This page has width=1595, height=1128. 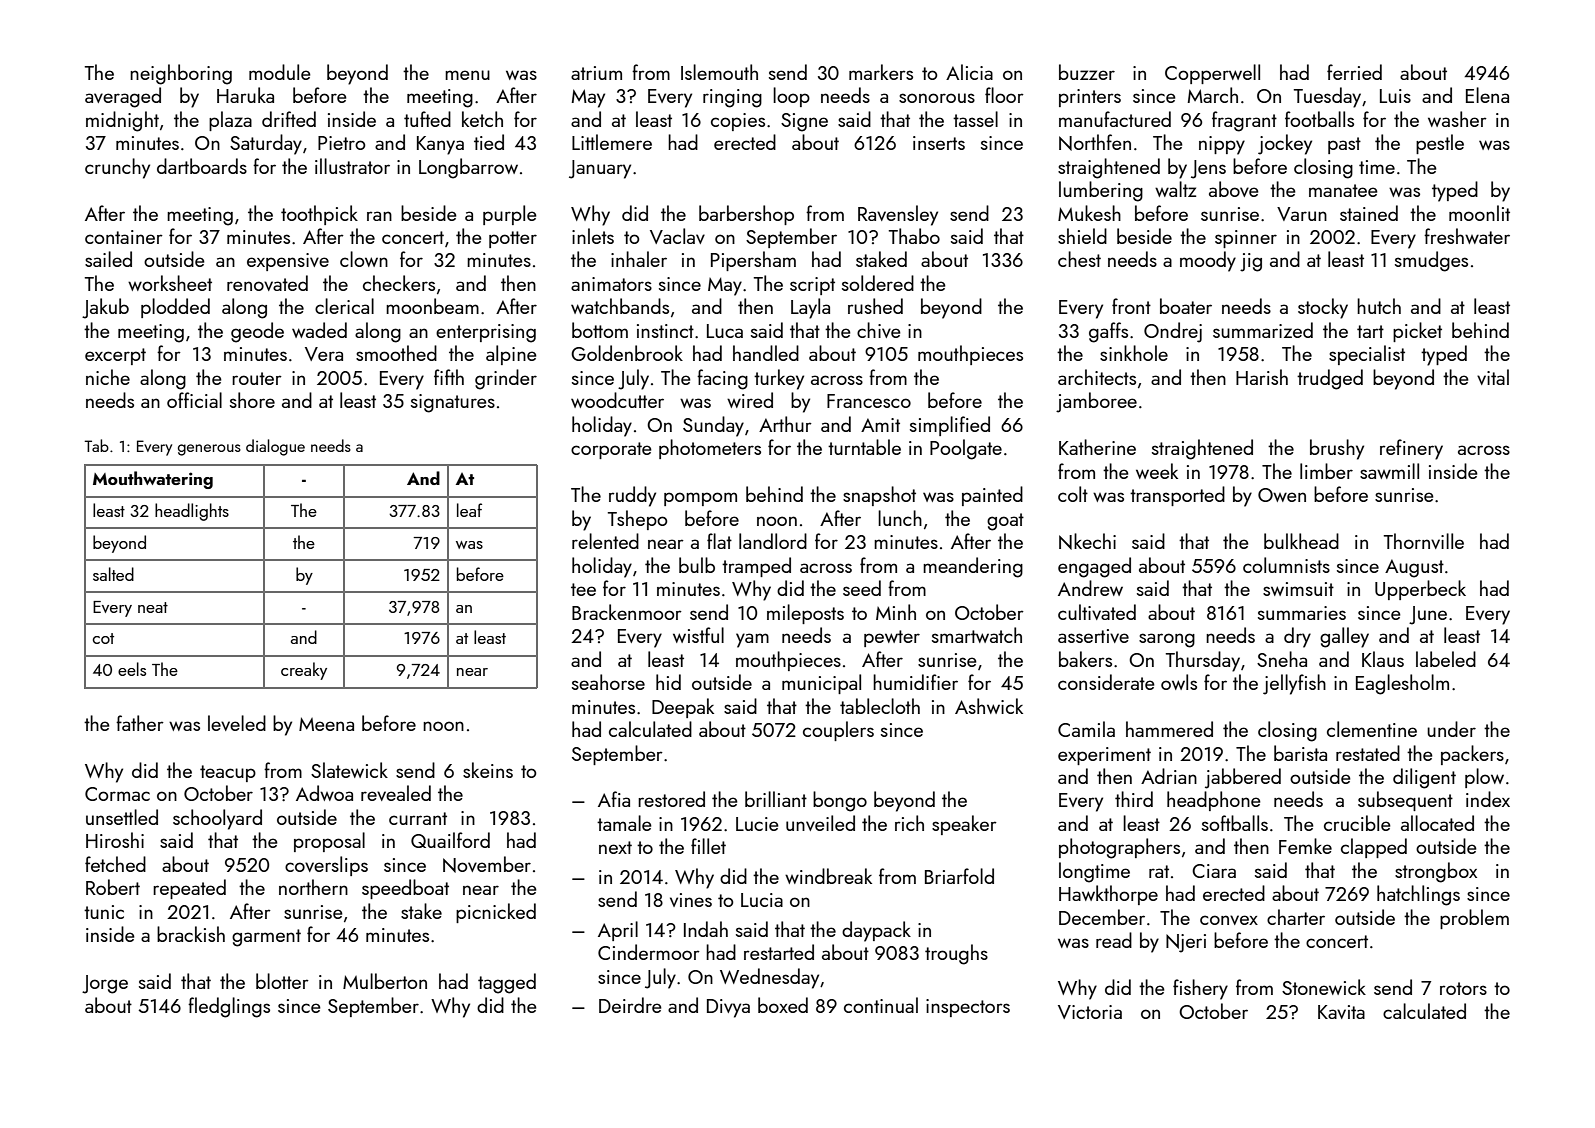 What do you see at coordinates (1354, 72) in the page?
I see `ferried` at bounding box center [1354, 72].
